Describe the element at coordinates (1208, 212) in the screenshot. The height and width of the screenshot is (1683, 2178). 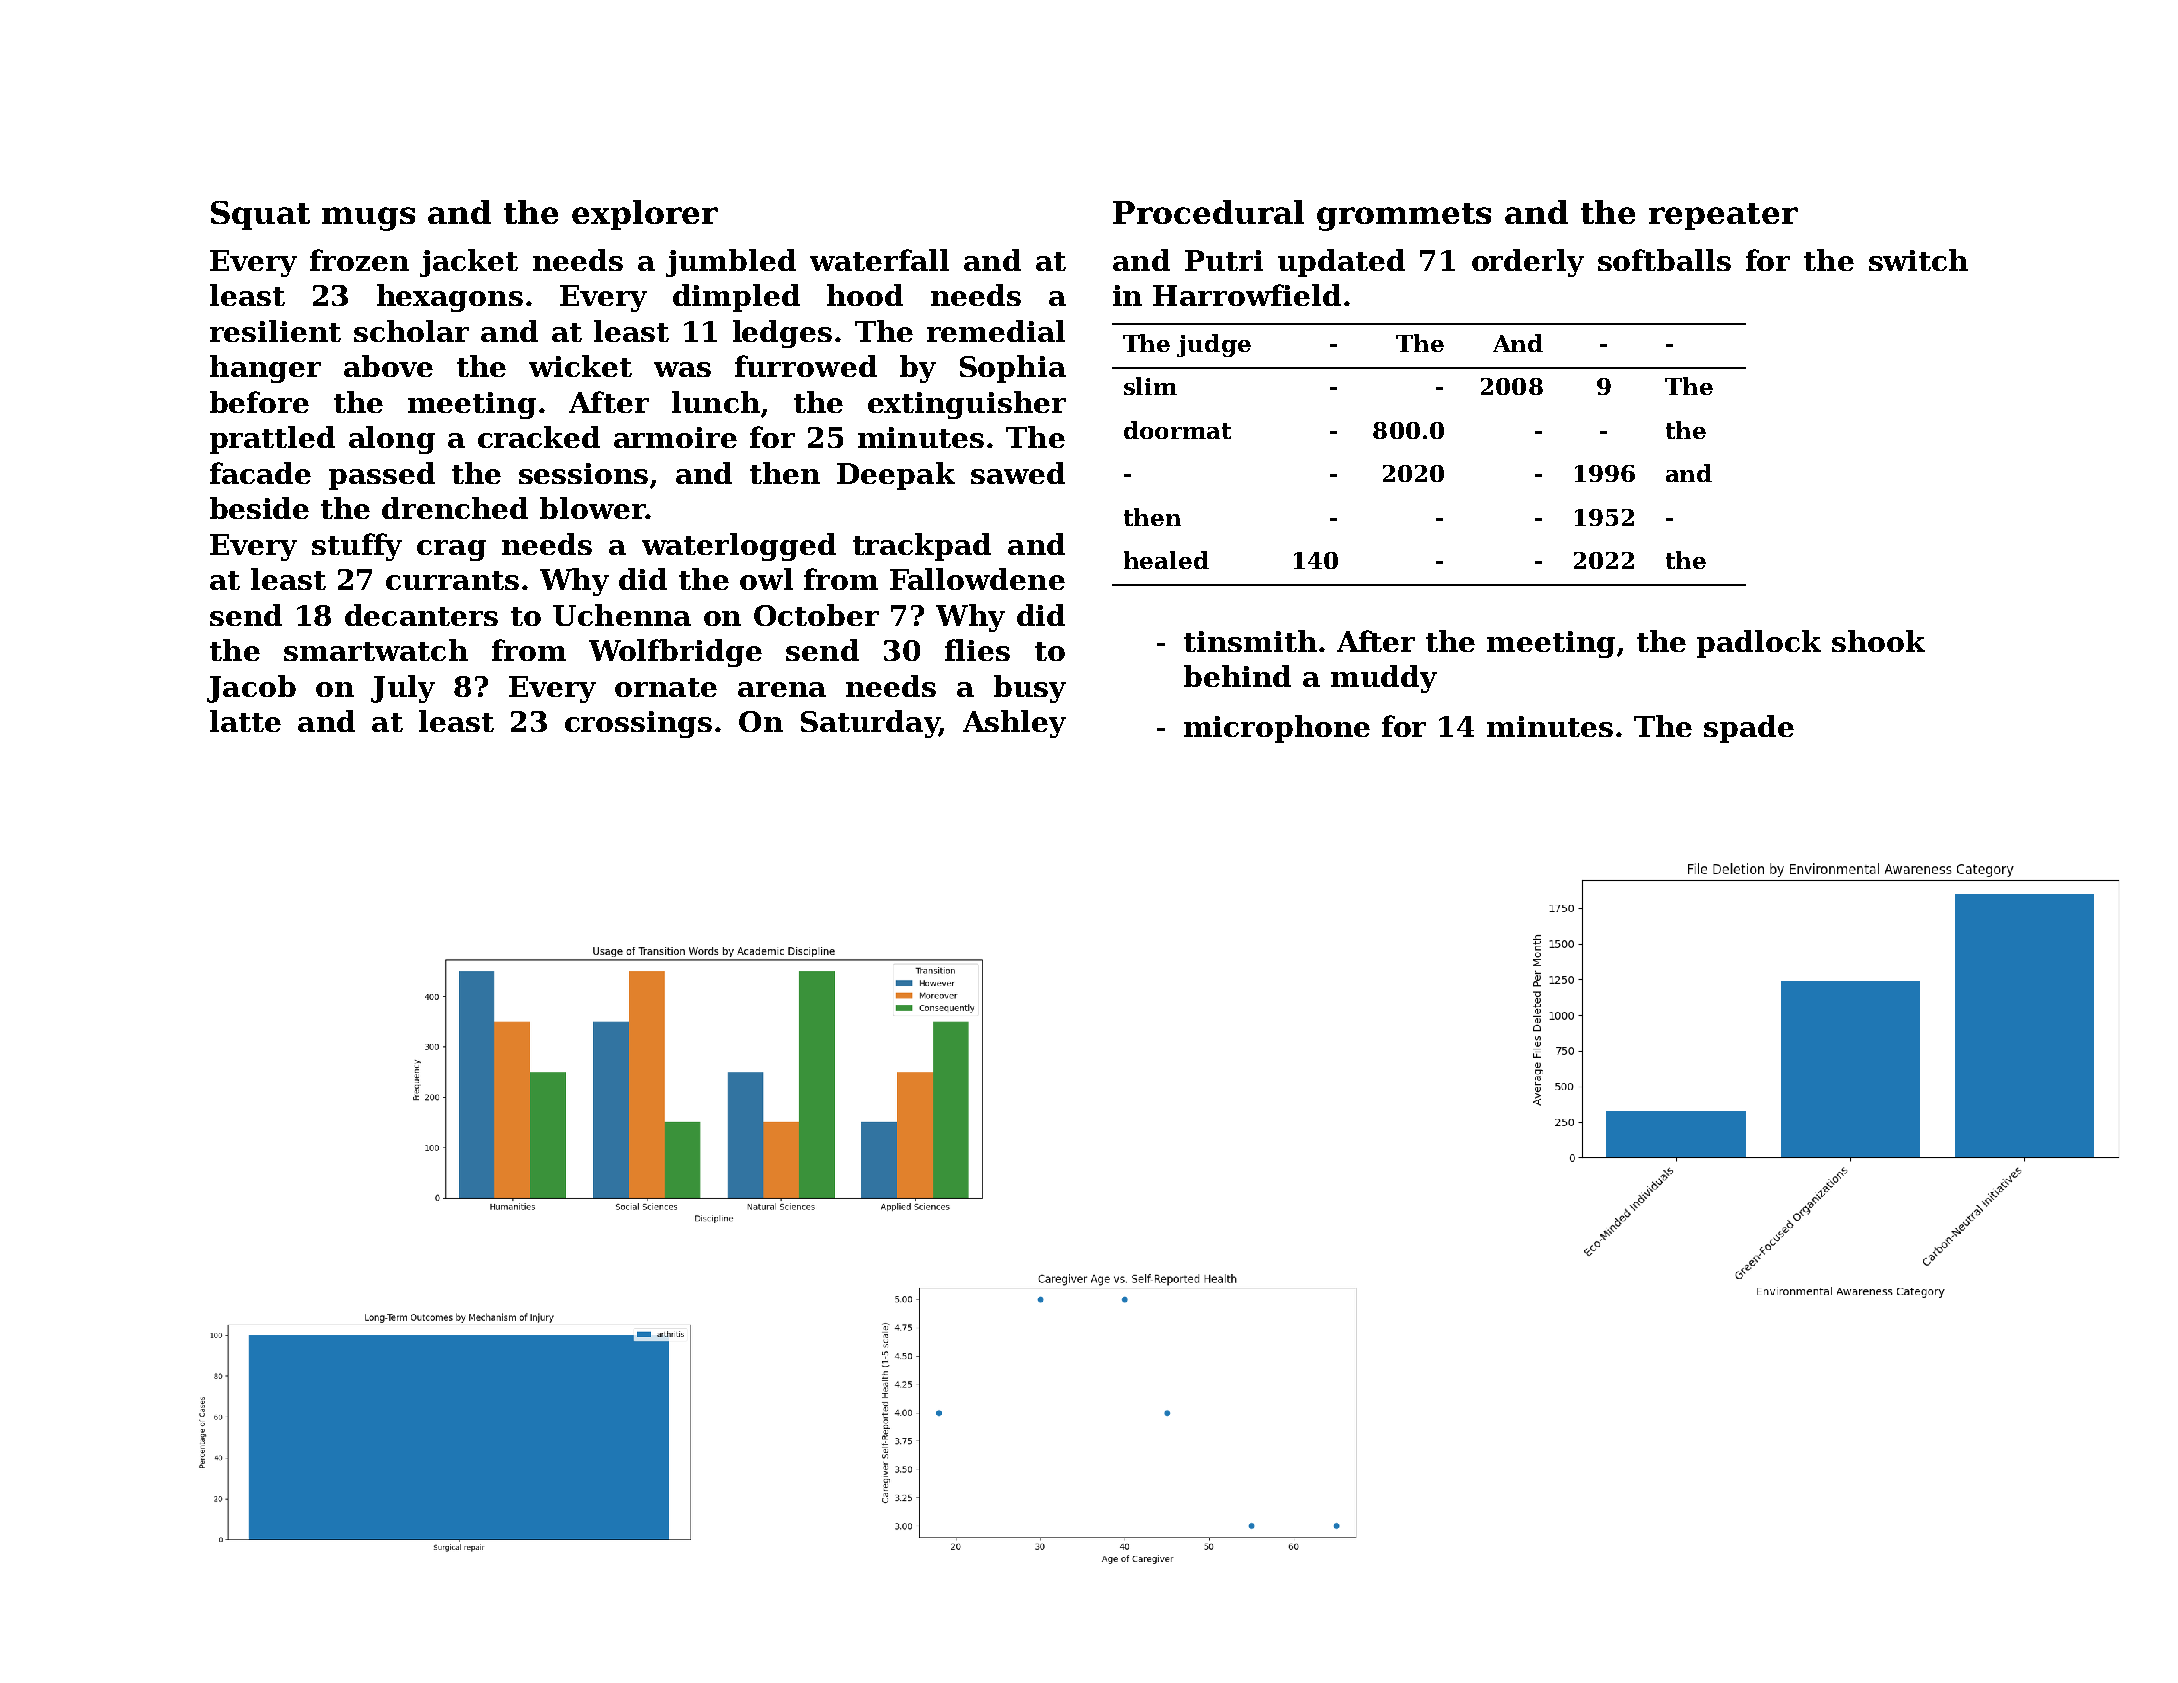
I see `Procedural` at that location.
